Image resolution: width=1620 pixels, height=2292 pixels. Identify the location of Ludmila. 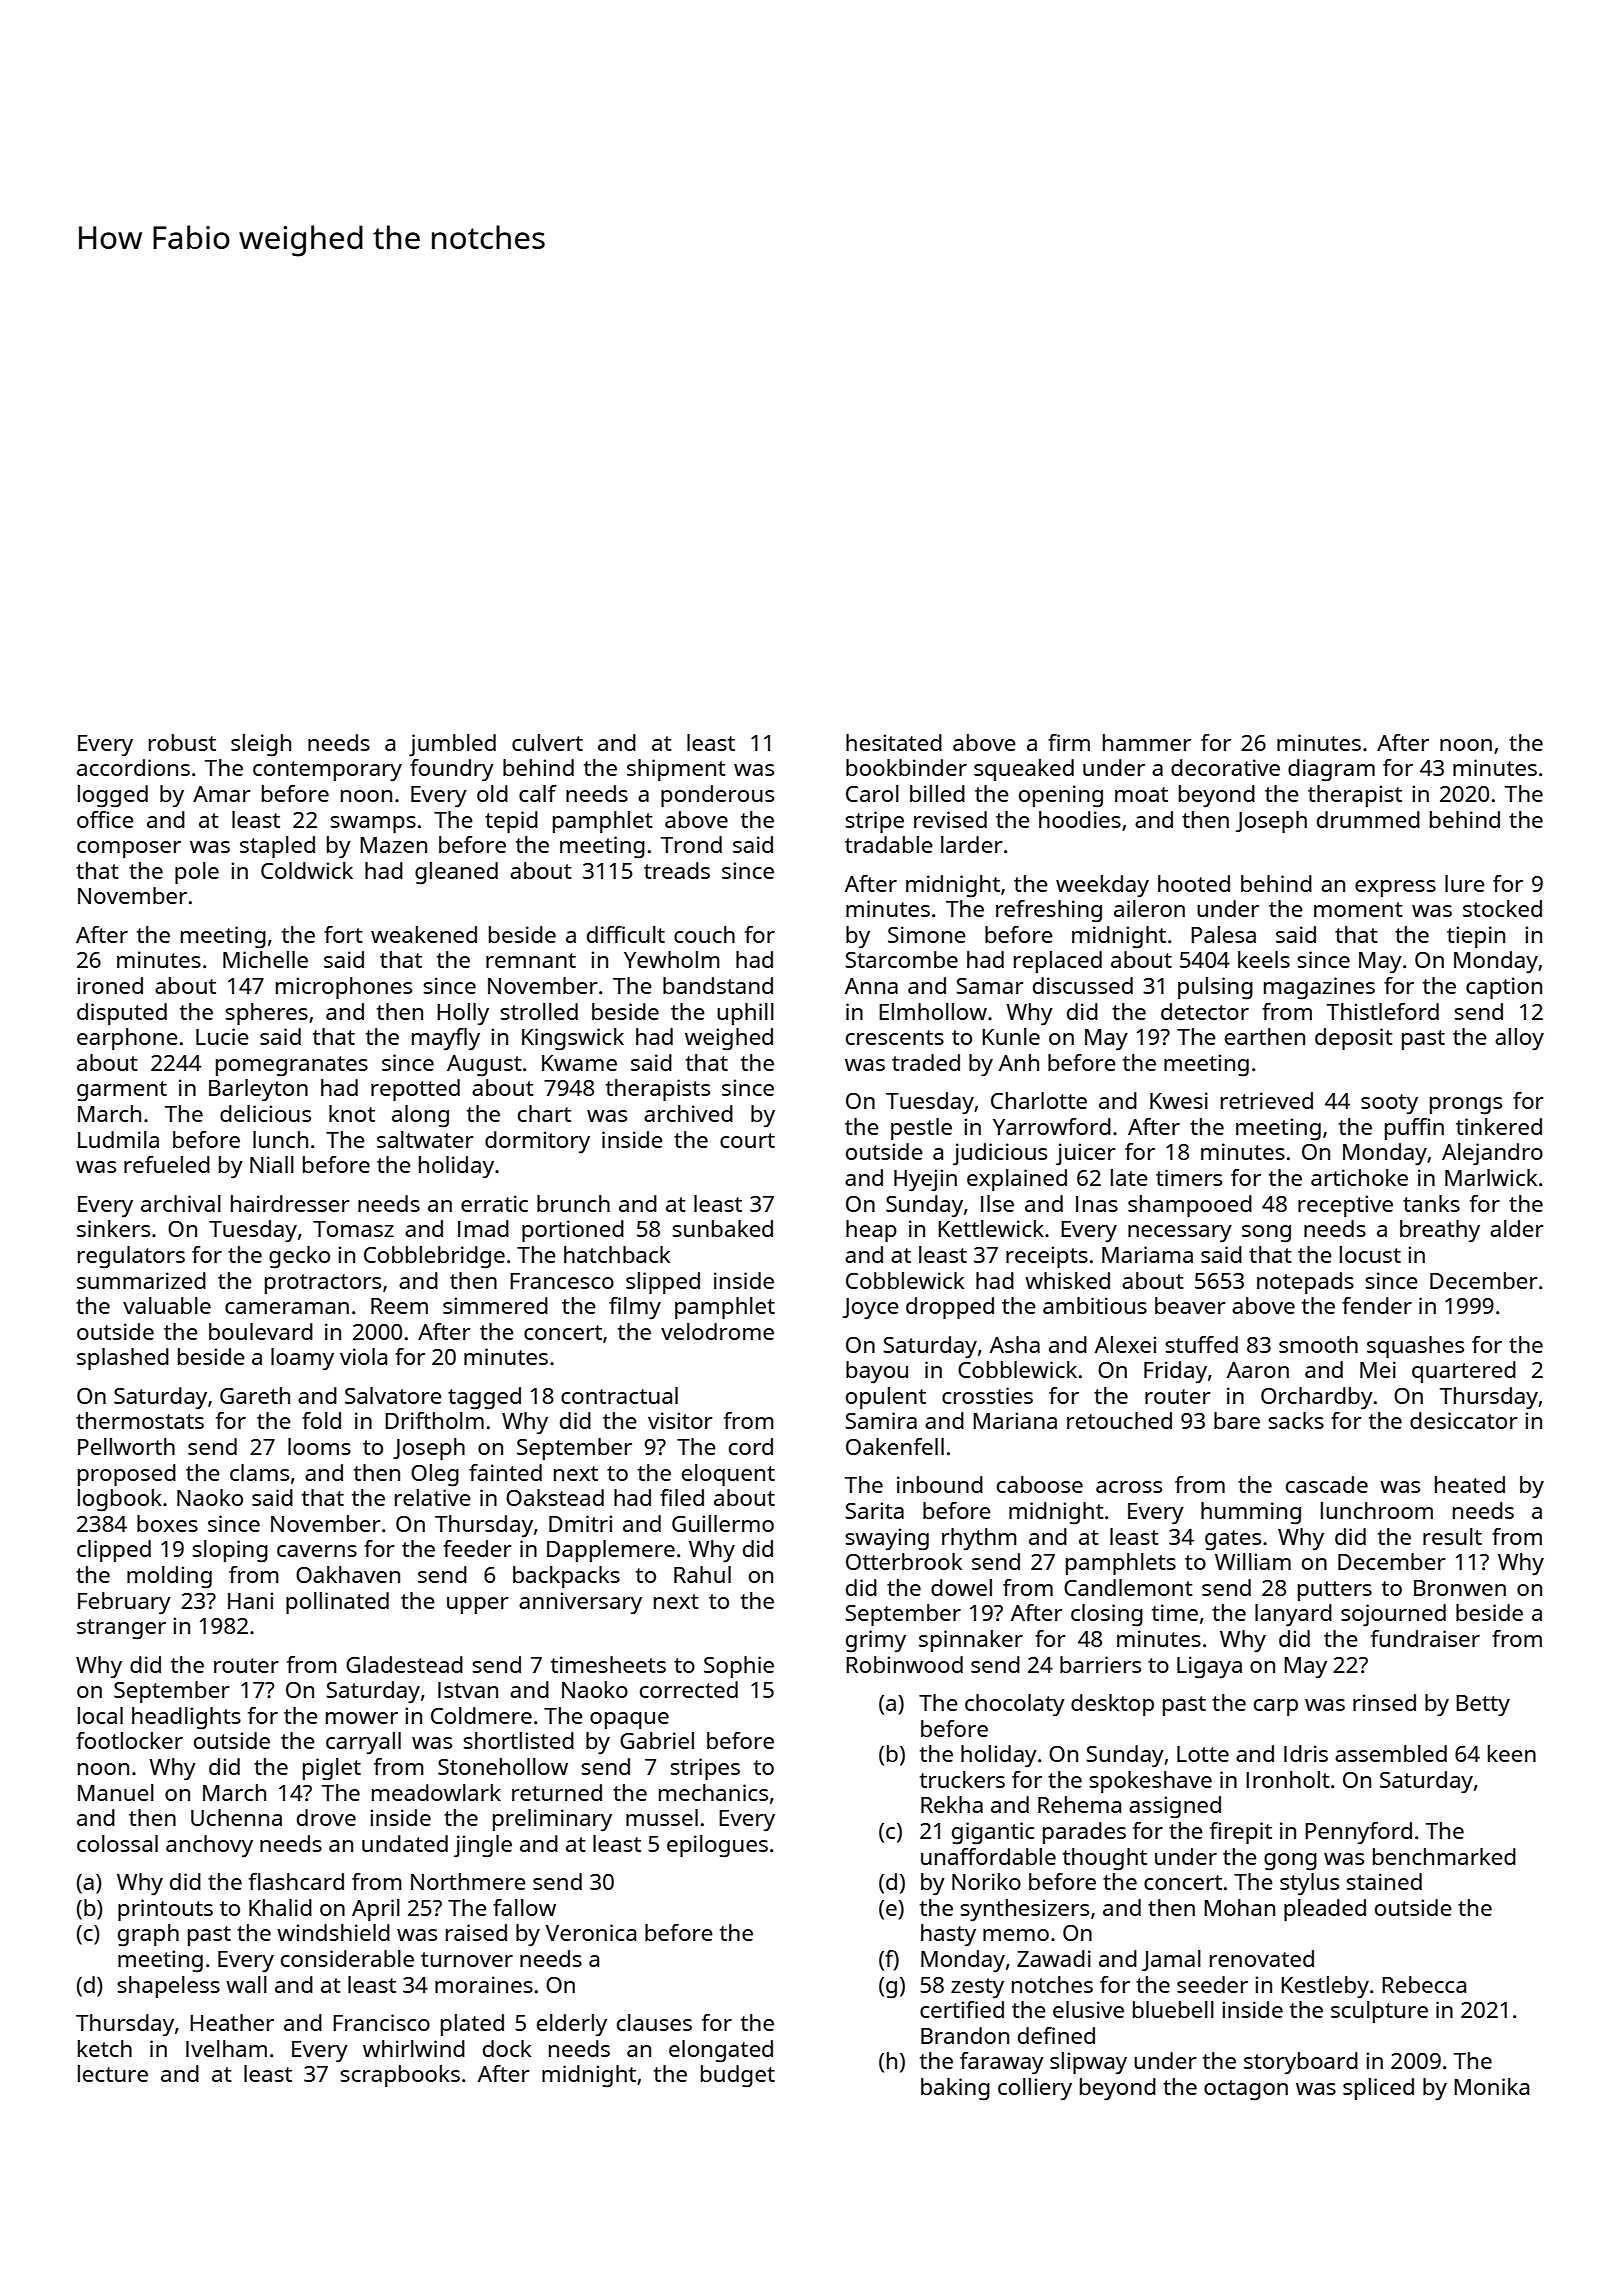
(118, 1139).
